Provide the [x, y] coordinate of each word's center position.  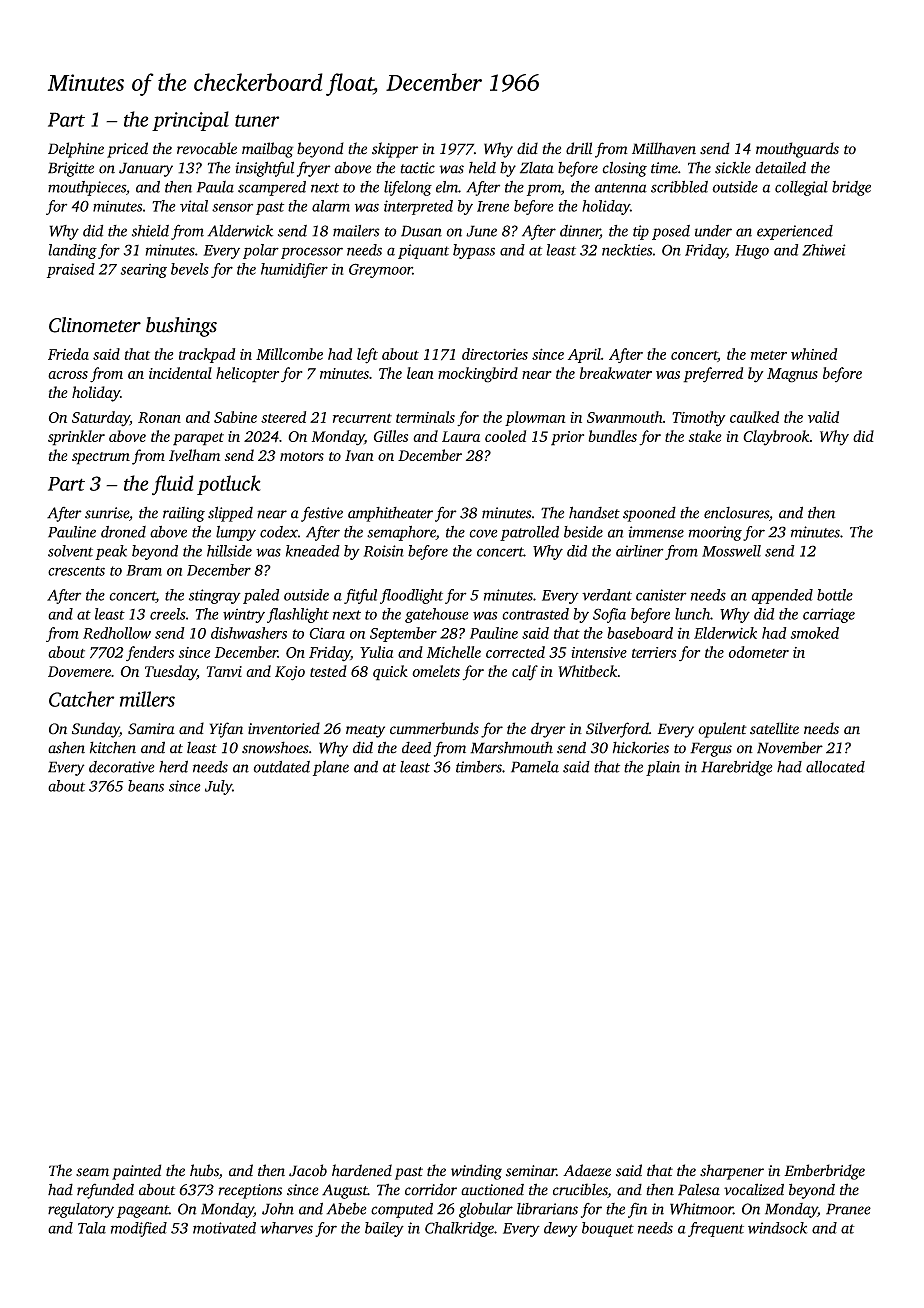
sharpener [732, 1172]
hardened [362, 1170]
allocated [835, 766]
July [218, 787]
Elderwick [725, 633]
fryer [314, 169]
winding [476, 1172]
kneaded [313, 551]
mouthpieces [87, 188]
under [713, 231]
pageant [143, 1211]
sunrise [107, 513]
